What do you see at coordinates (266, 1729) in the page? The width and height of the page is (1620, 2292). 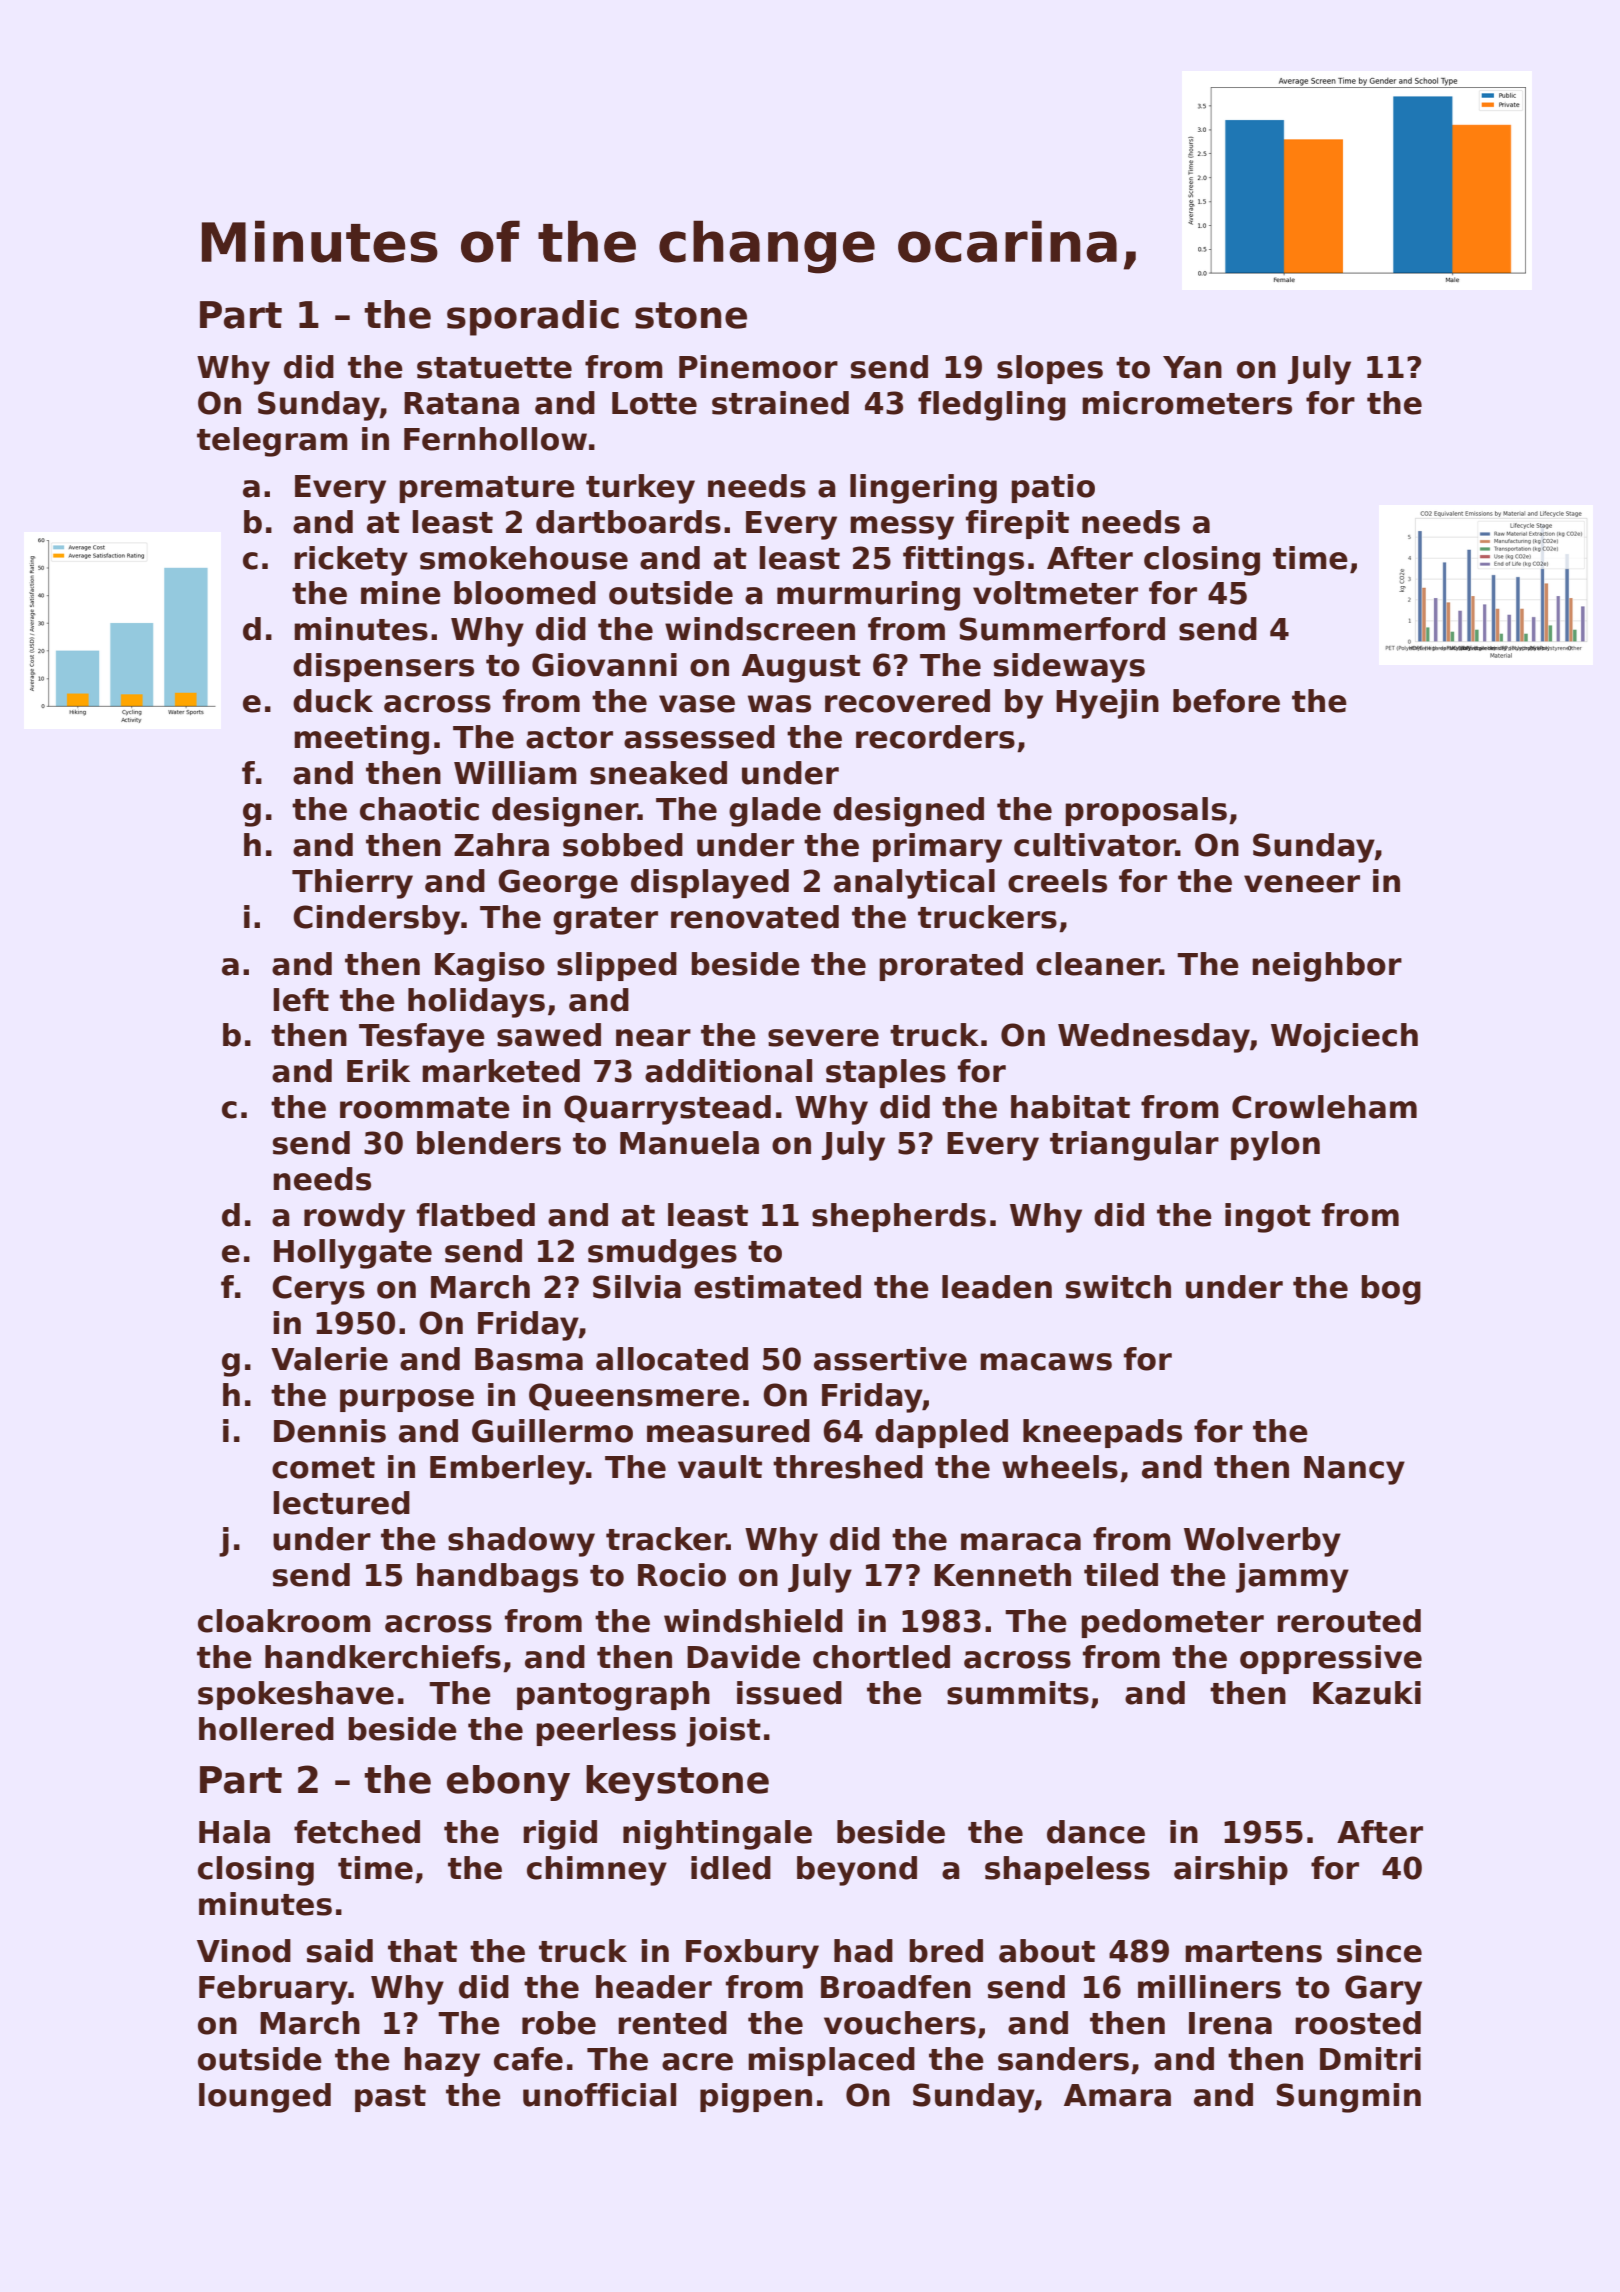 I see `hollered` at bounding box center [266, 1729].
